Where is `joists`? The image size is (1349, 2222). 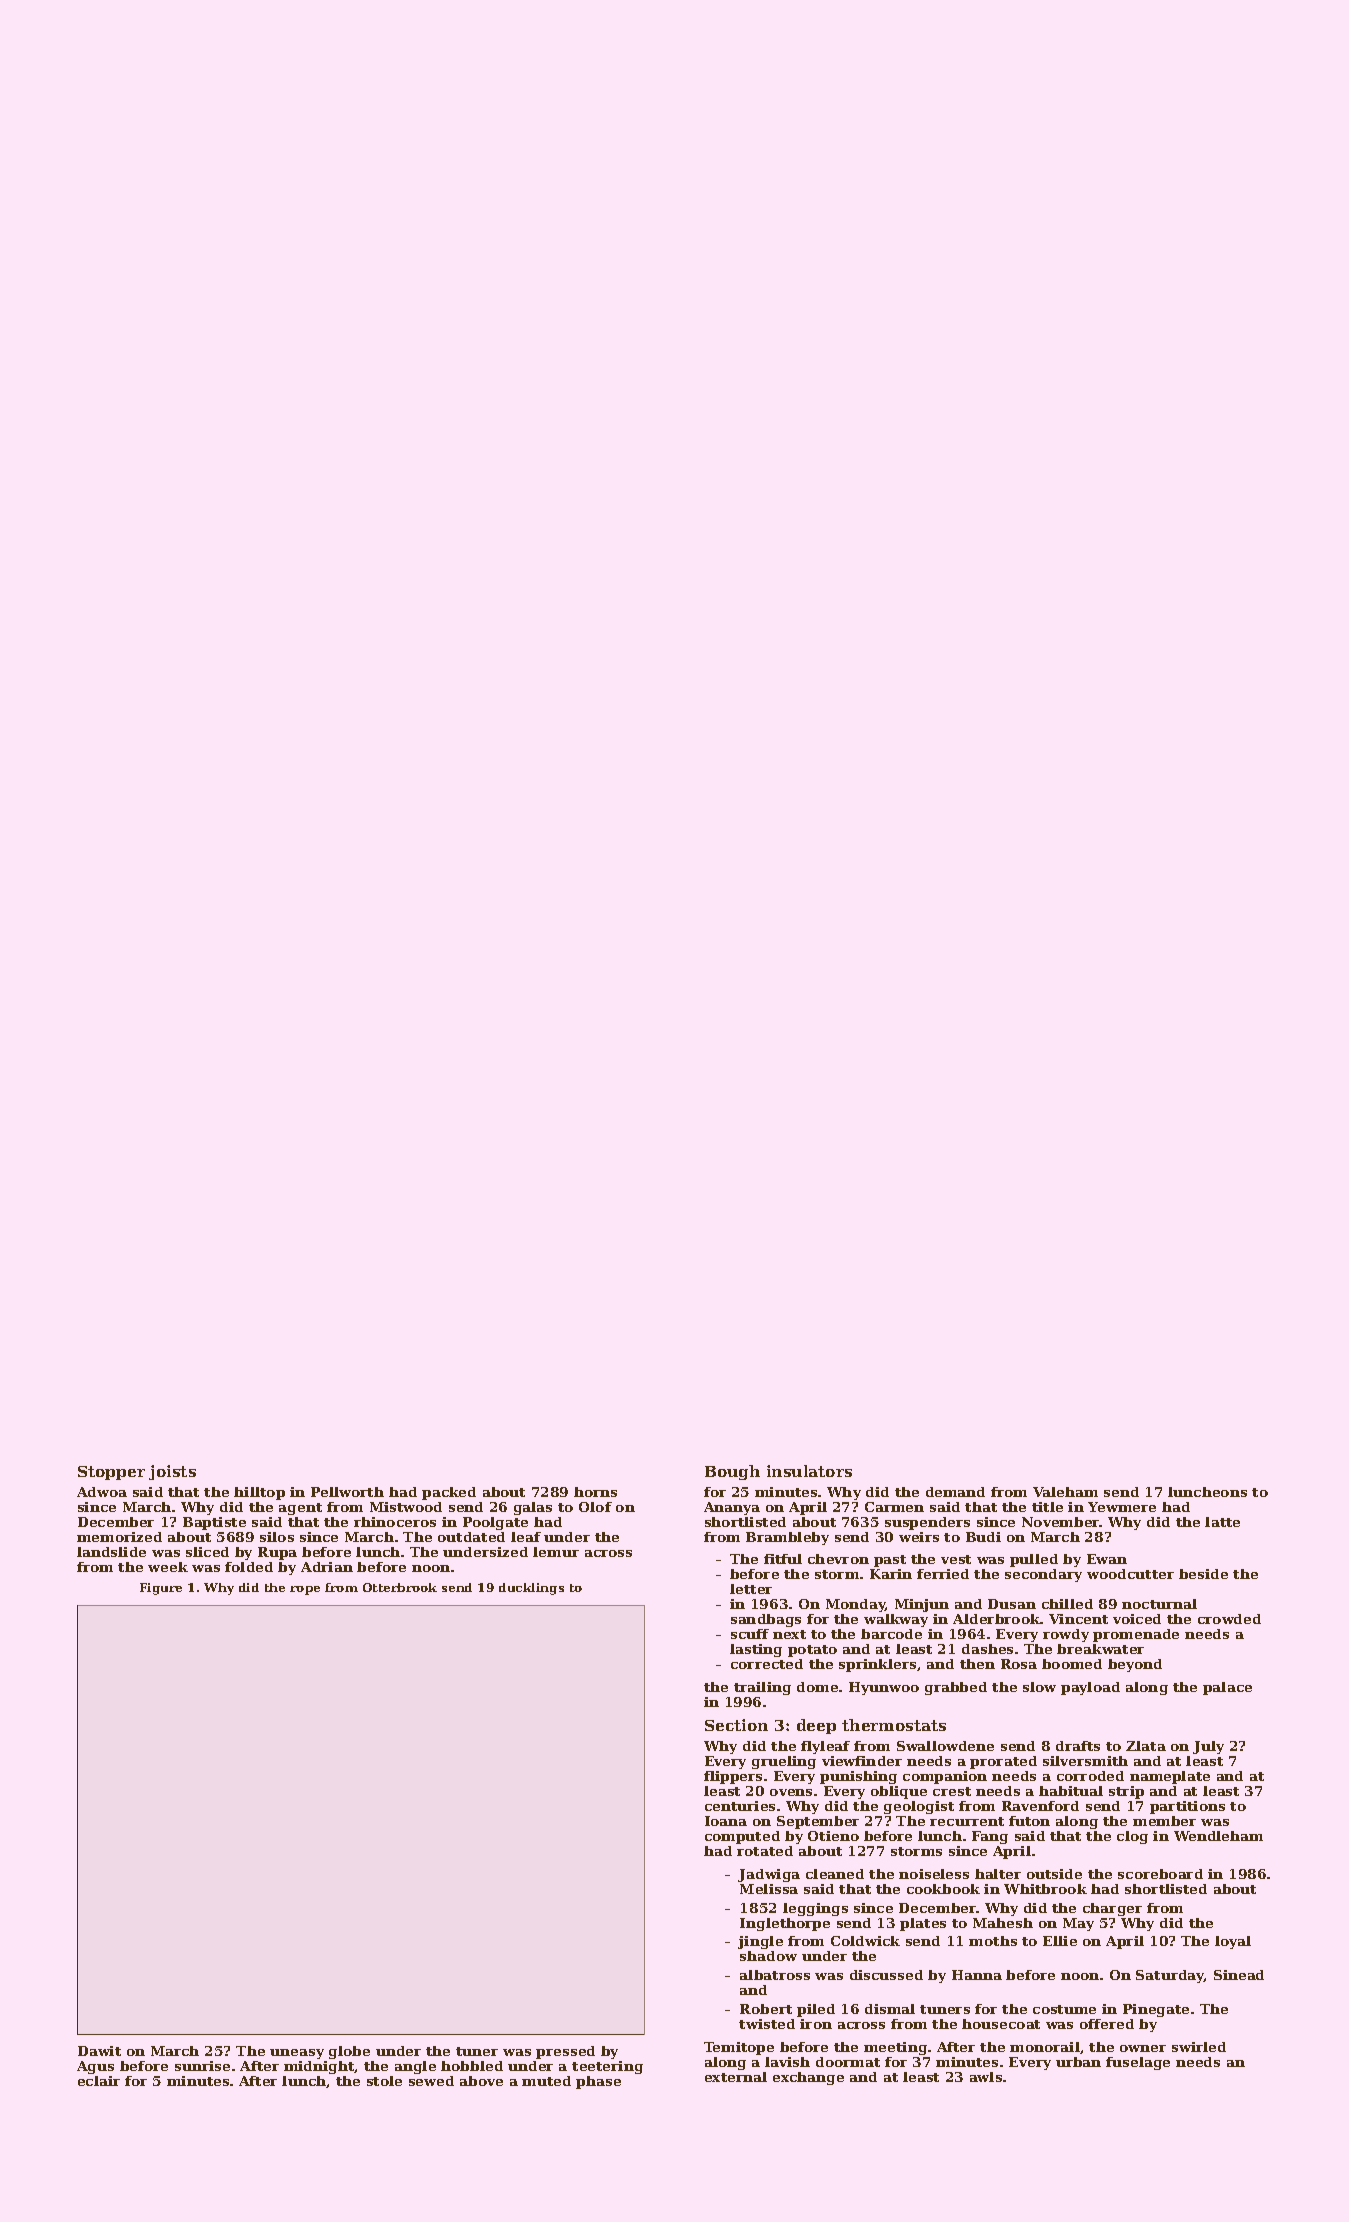
joists is located at coordinates (172, 1472).
